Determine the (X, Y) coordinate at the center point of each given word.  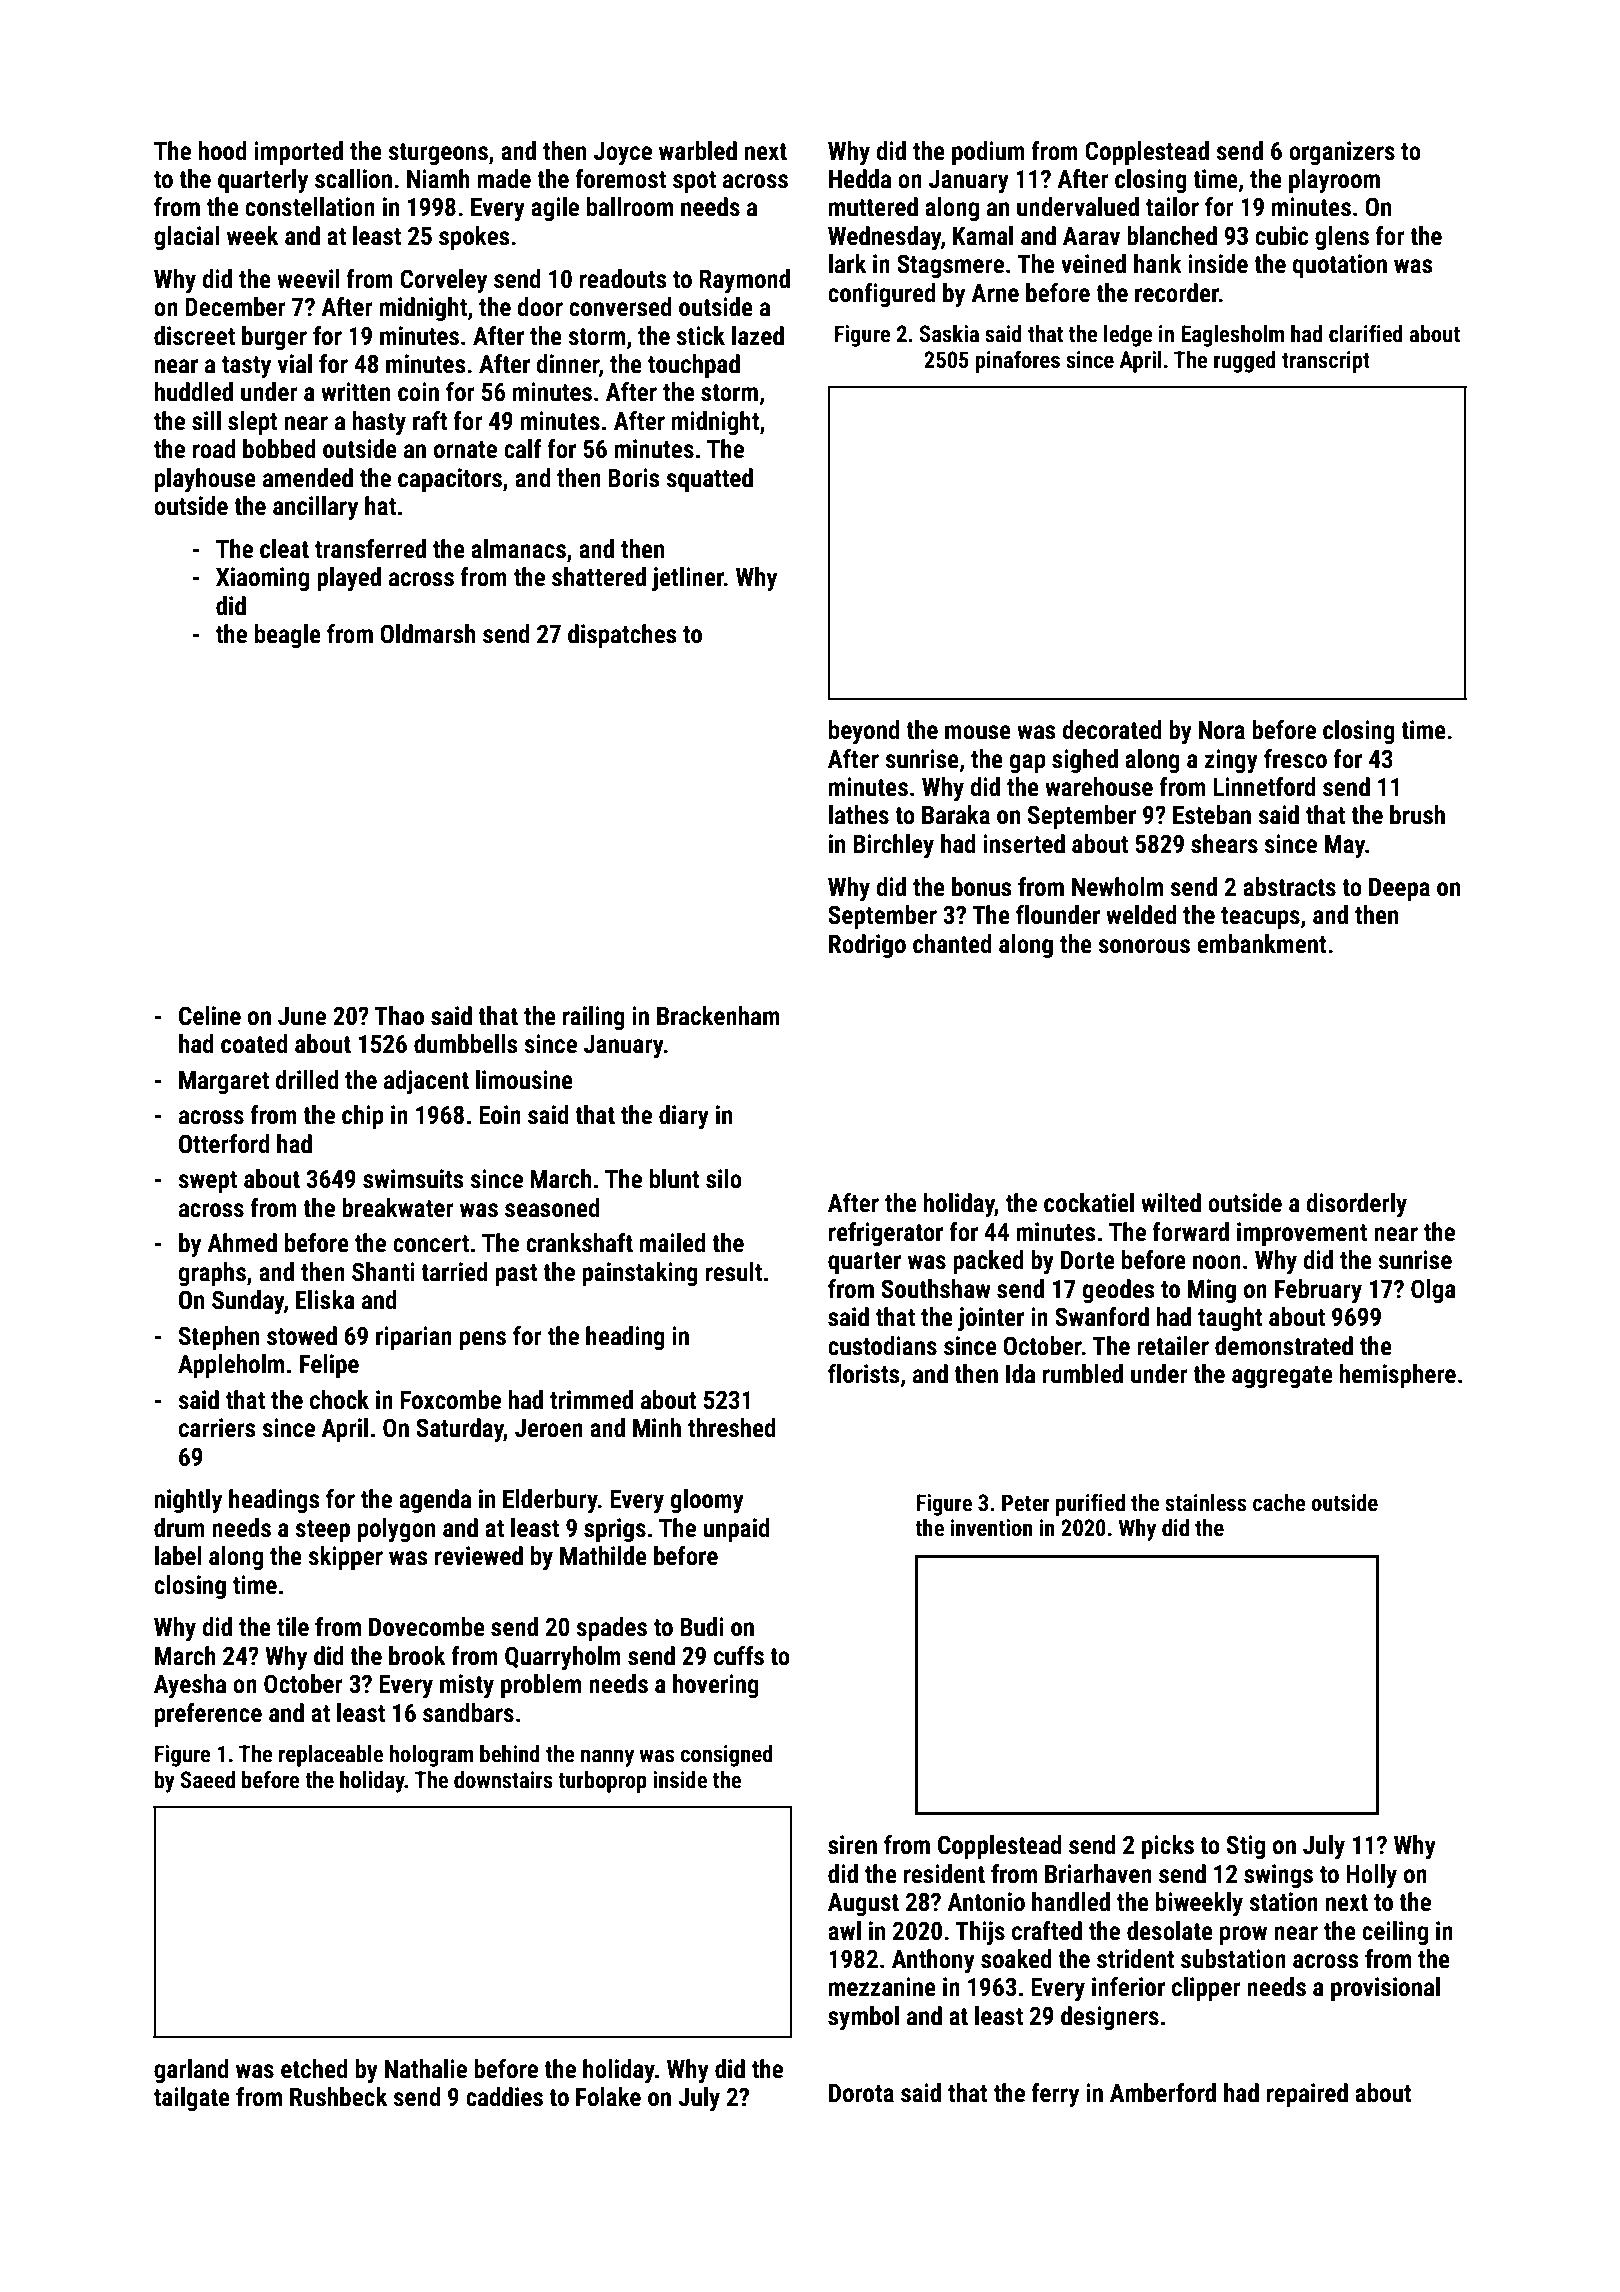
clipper (1206, 1989)
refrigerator (886, 1234)
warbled (698, 151)
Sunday (248, 1302)
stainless (1206, 1503)
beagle (288, 636)
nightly (188, 1501)
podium (988, 153)
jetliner (688, 579)
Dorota (861, 2093)
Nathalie (426, 2069)
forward (1190, 1232)
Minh (657, 1427)
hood (223, 151)
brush (1417, 815)
